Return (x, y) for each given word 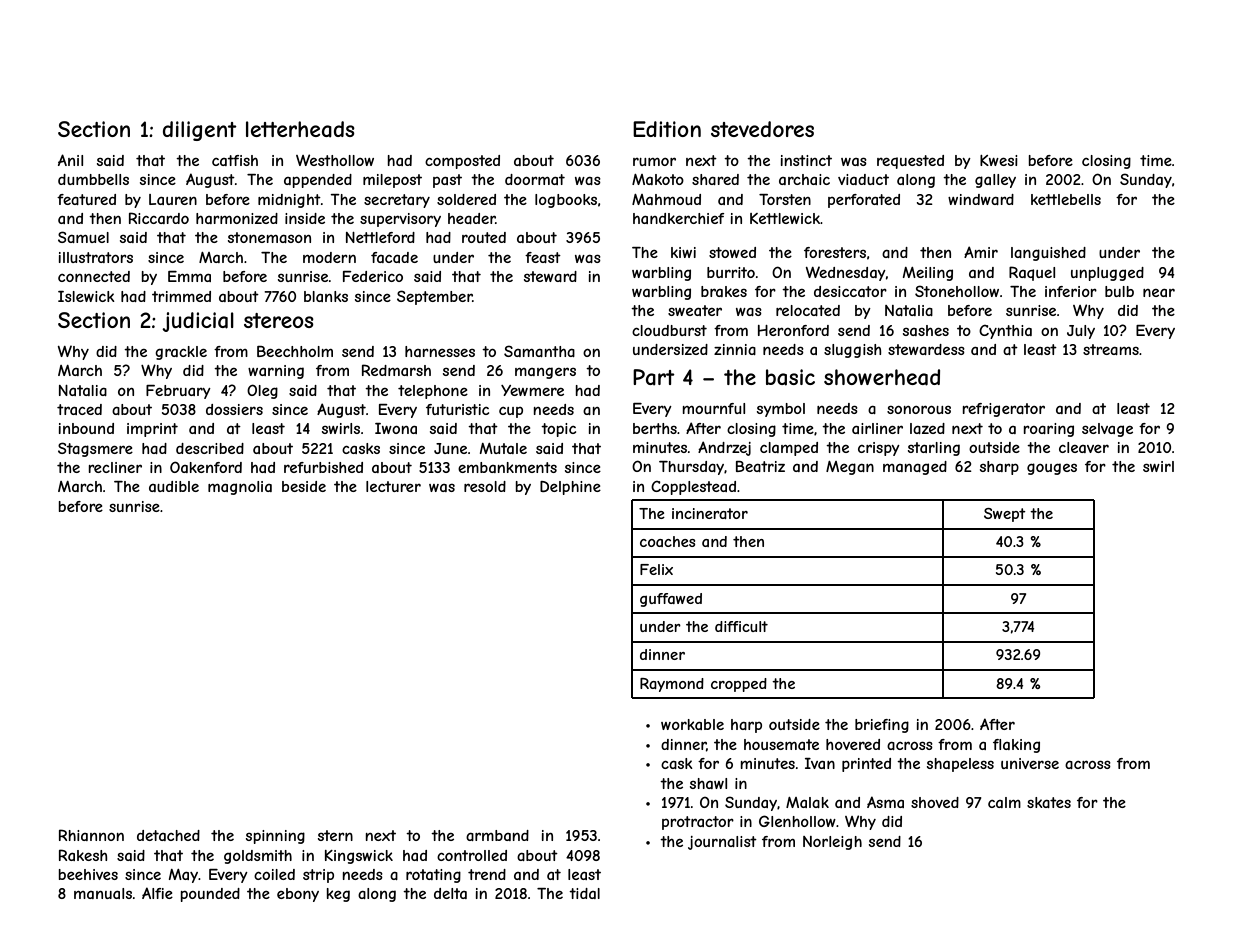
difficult (741, 626)
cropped (739, 685)
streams (1111, 349)
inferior (1071, 291)
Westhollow (335, 160)
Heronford (793, 330)
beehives (88, 874)
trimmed (181, 296)
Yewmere (532, 390)
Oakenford (206, 467)
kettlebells (1066, 199)
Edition (667, 129)
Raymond (672, 685)
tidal (584, 893)
